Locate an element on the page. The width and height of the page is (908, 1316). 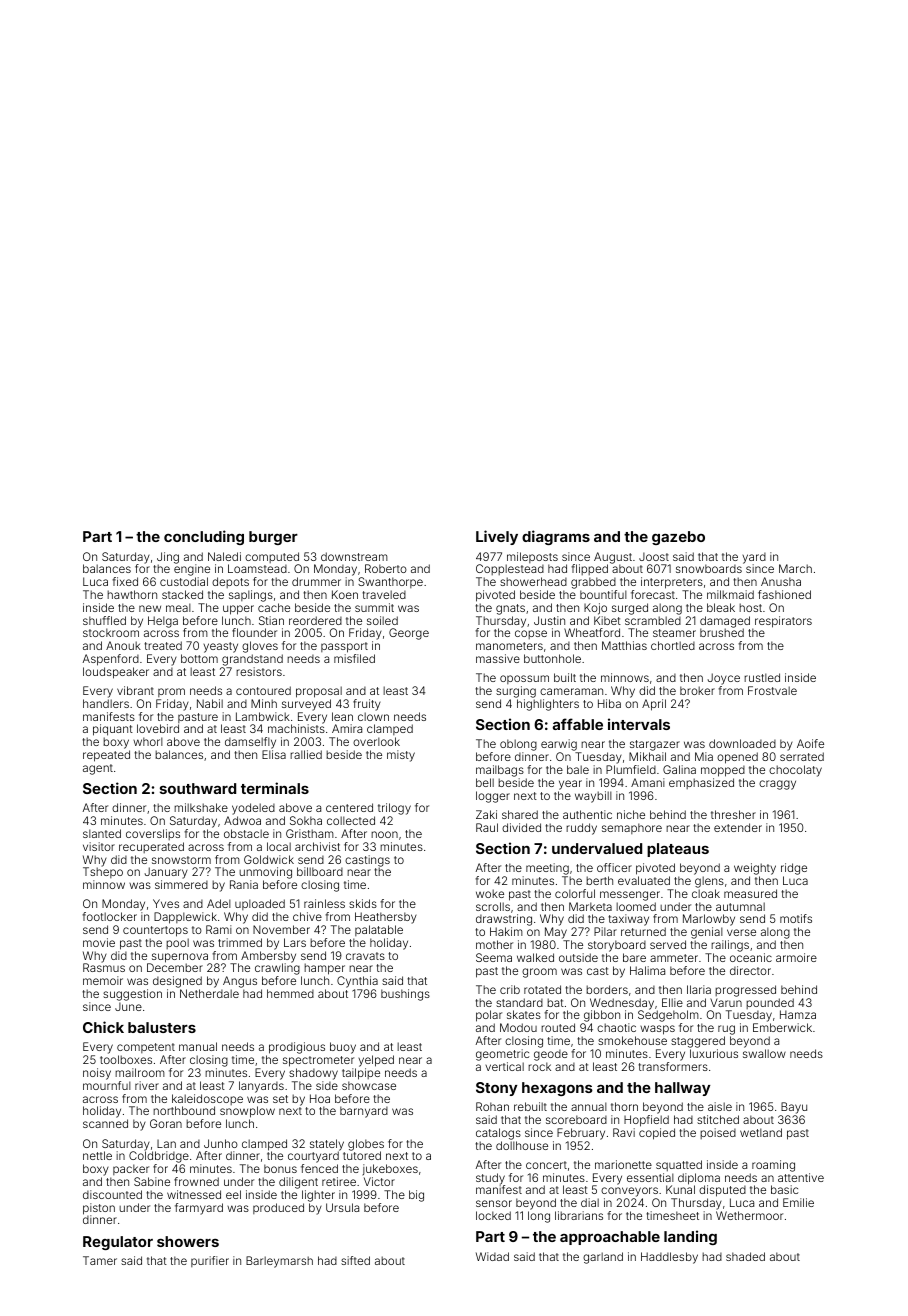
witnessed is located at coordinates (194, 1194).
